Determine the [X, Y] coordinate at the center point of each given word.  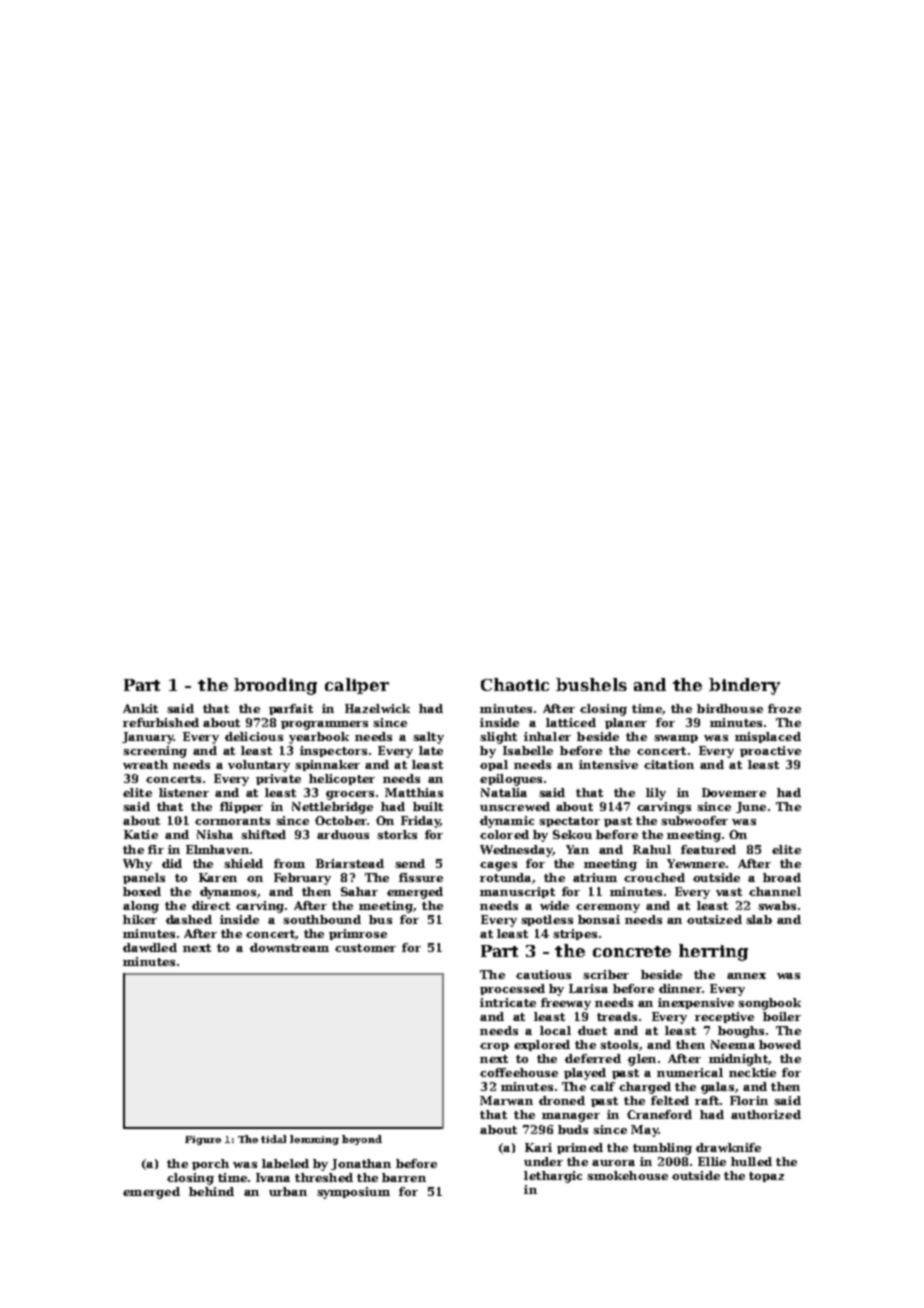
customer [365, 948]
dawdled [150, 947]
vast [729, 892]
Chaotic [515, 684]
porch [210, 1164]
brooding [275, 686]
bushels [591, 684]
